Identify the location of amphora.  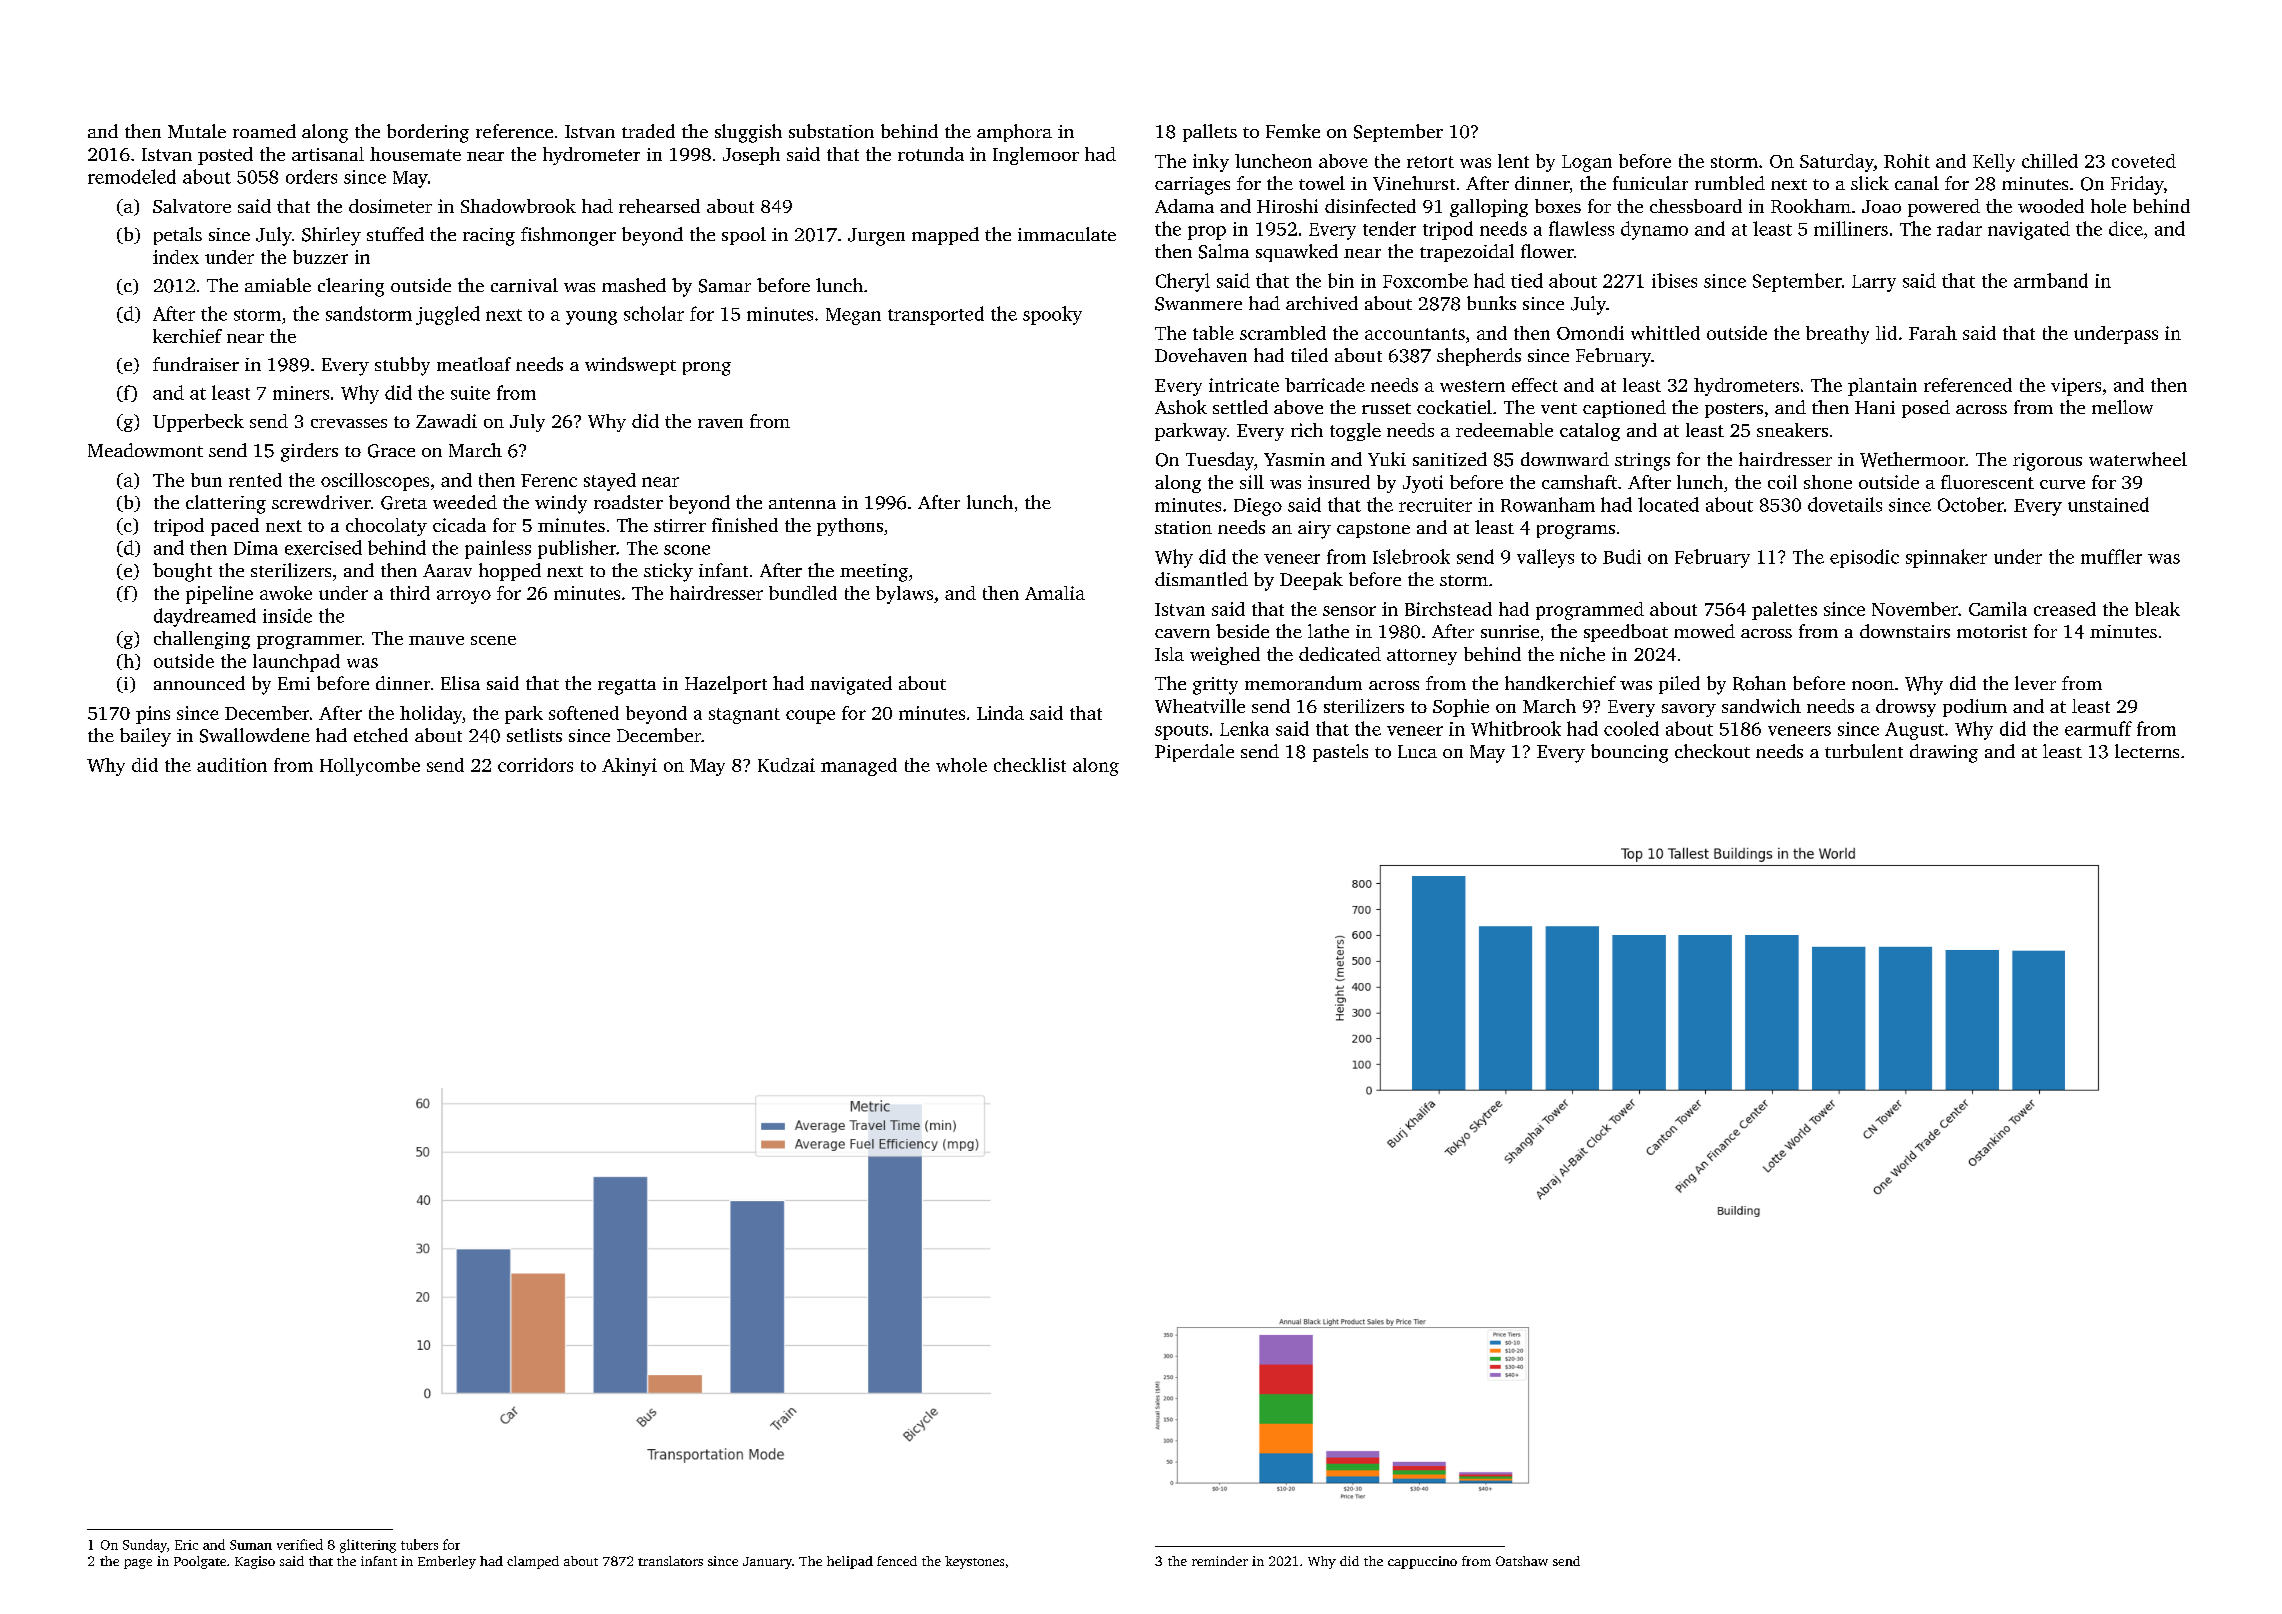
(1014, 133).
